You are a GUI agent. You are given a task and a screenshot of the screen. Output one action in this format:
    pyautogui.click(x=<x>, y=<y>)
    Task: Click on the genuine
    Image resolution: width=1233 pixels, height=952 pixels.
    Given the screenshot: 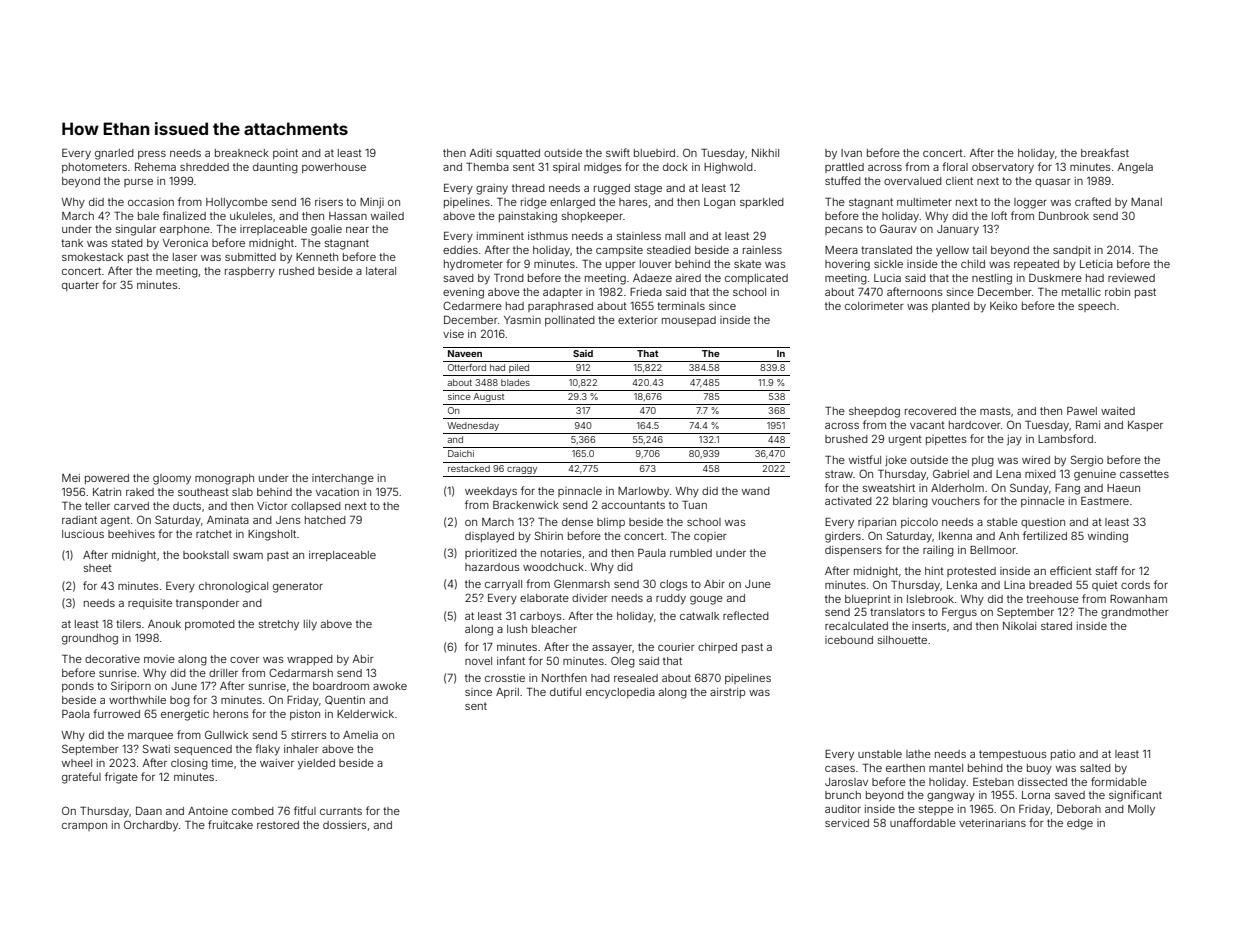 What is the action you would take?
    pyautogui.click(x=1095, y=475)
